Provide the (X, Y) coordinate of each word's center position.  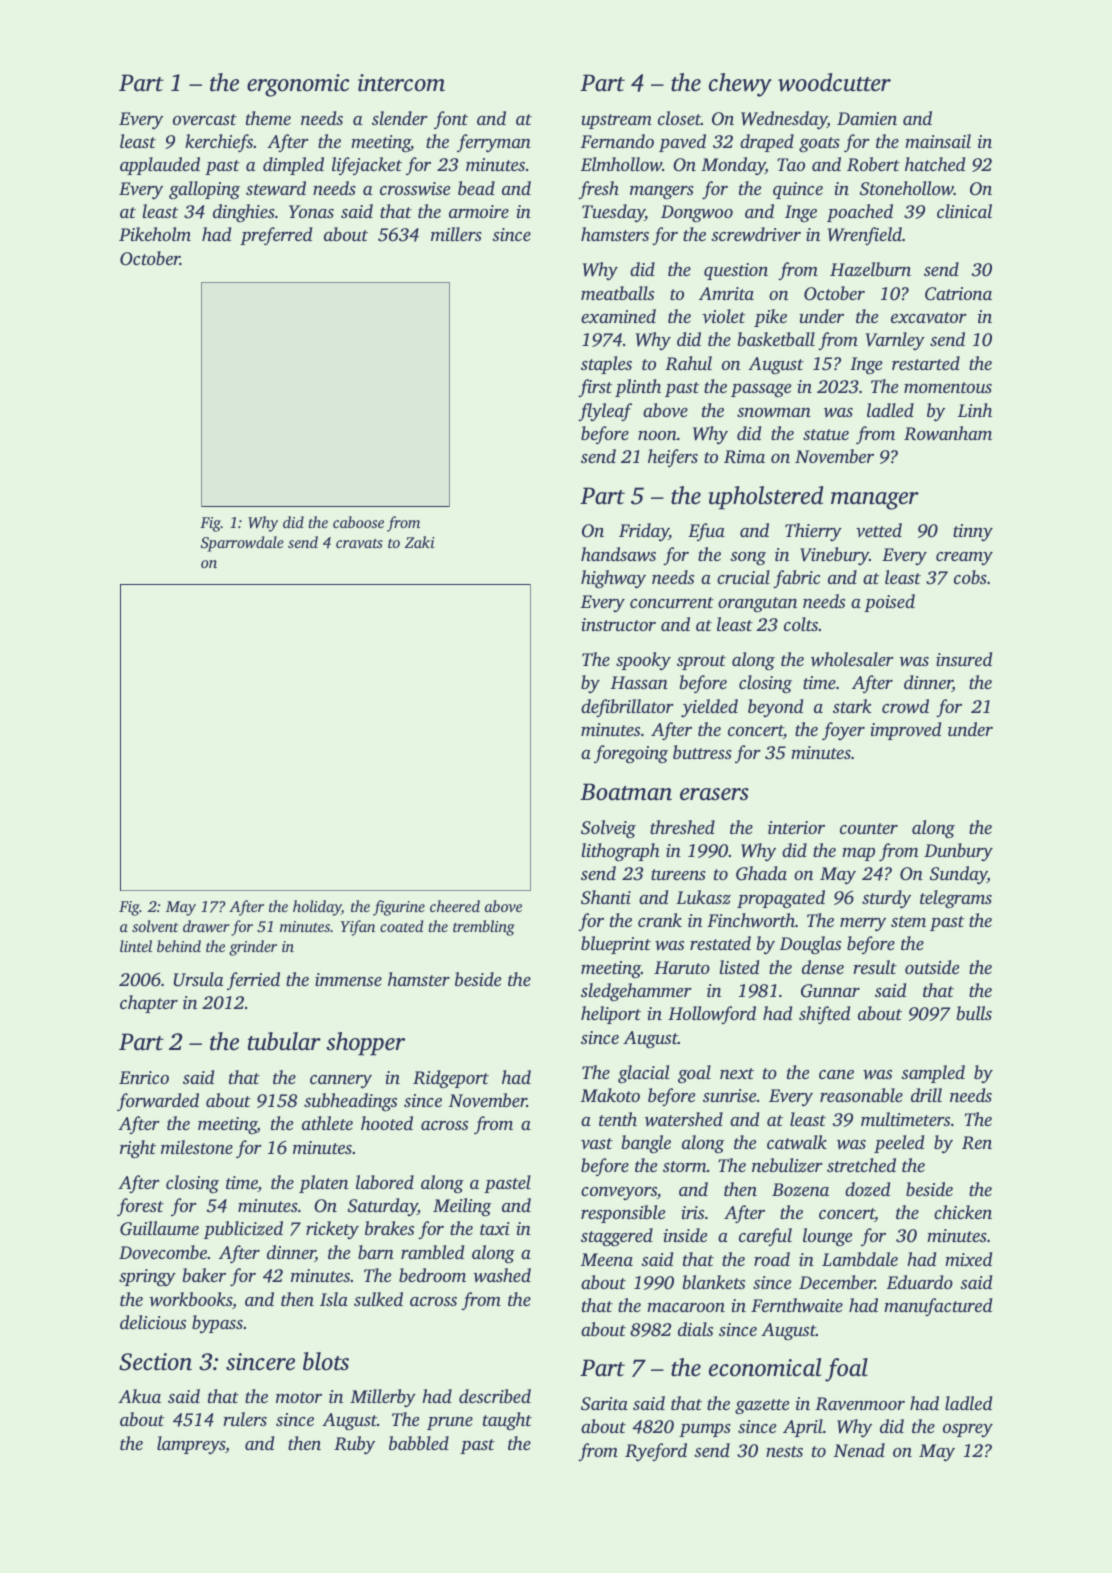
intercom (401, 83)
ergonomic (298, 85)
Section (155, 1362)
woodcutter (834, 82)
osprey (968, 1430)
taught (507, 1421)
